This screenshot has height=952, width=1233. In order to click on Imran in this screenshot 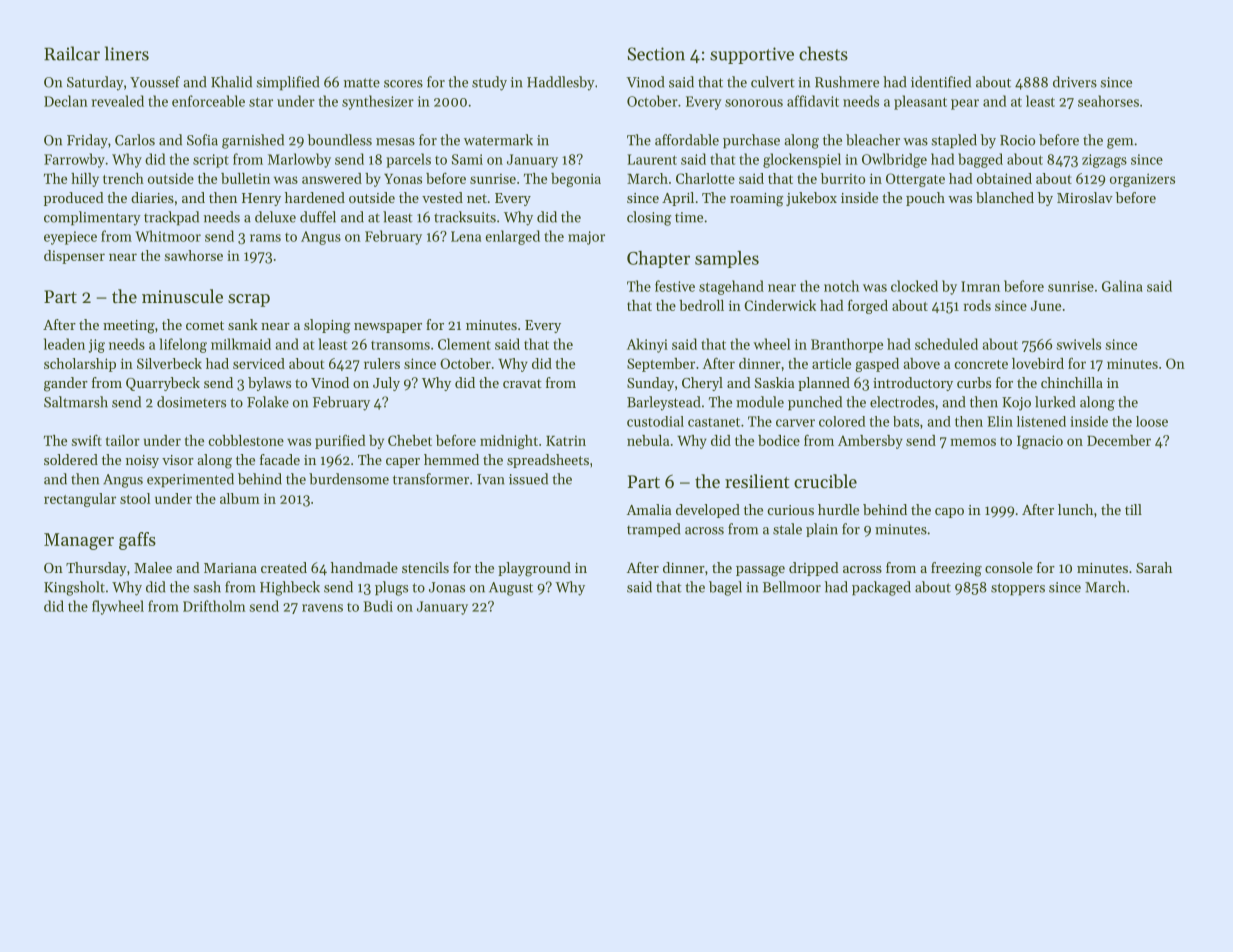, I will do `click(980, 286)`.
